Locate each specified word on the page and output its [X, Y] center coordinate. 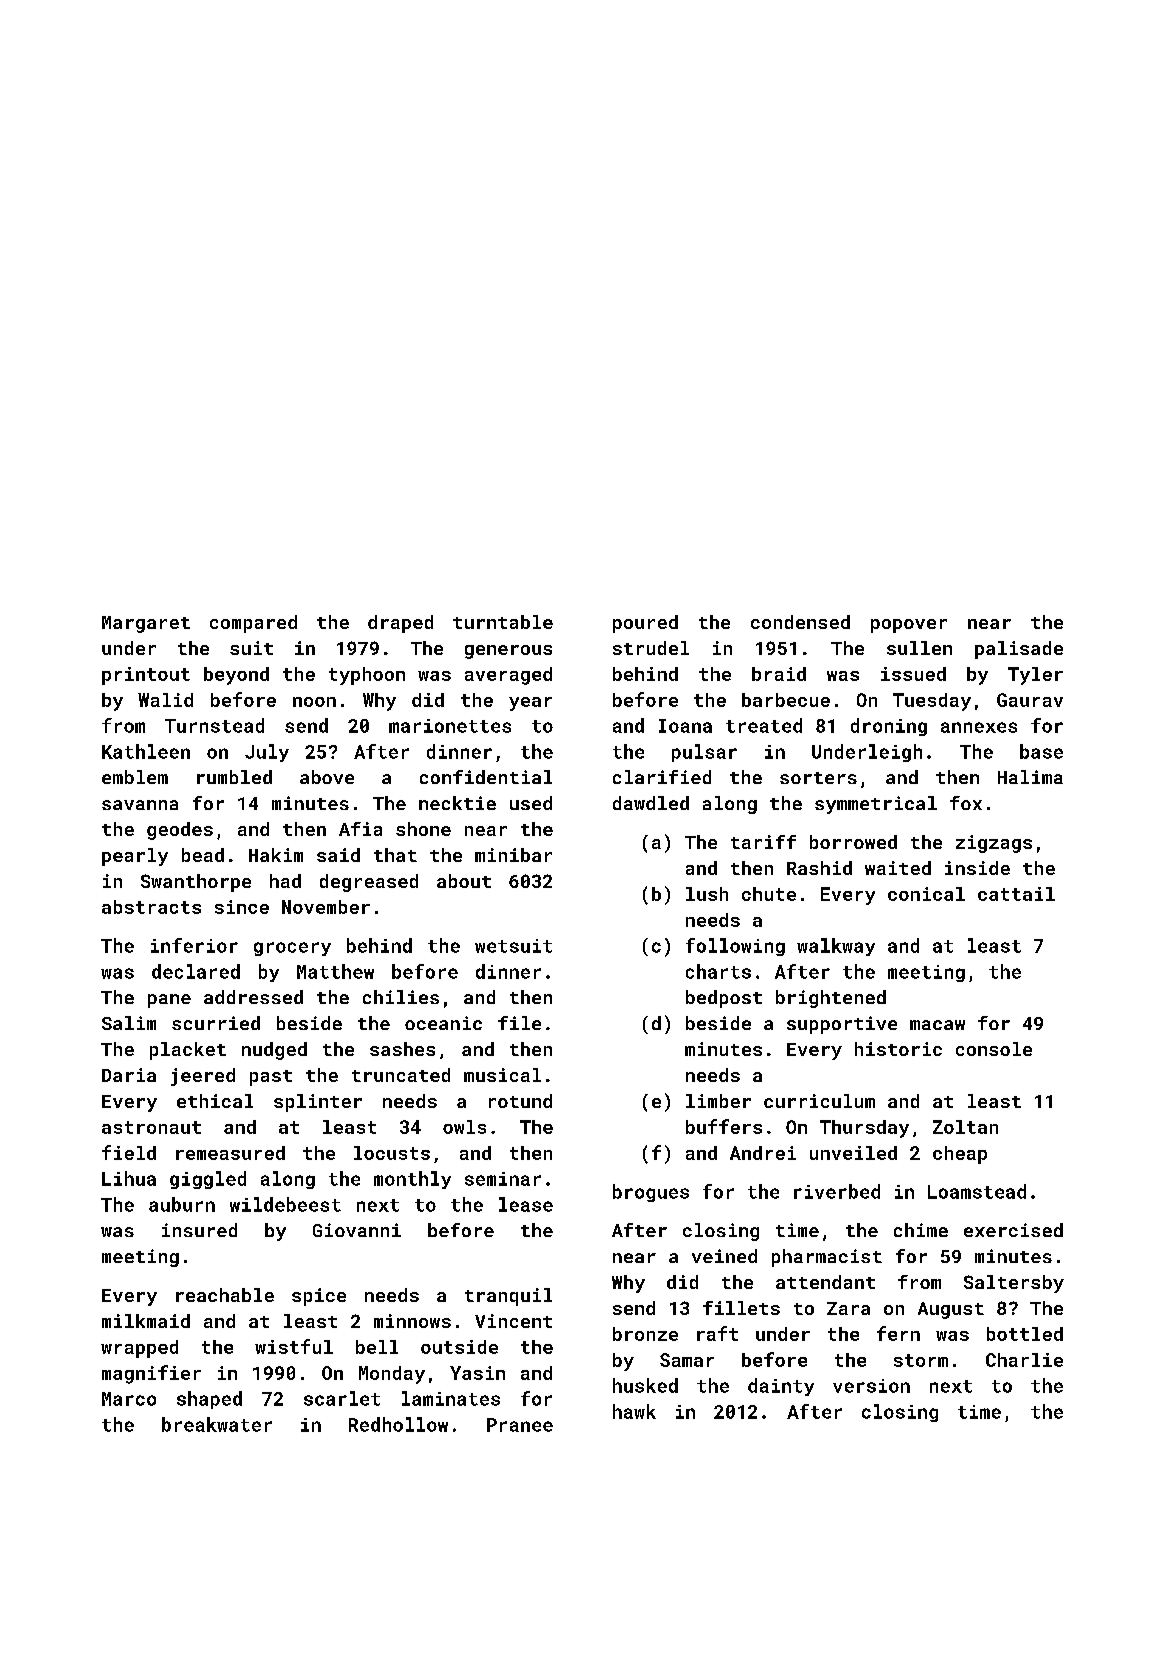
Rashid [819, 868]
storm [921, 1360]
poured [645, 624]
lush [707, 894]
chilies [401, 997]
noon [314, 702]
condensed [800, 622]
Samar [687, 1360]
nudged [274, 1051]
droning [889, 727]
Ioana [685, 726]
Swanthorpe [196, 883]
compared [253, 624]
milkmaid [146, 1321]
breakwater [217, 1424]
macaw [937, 1025]
